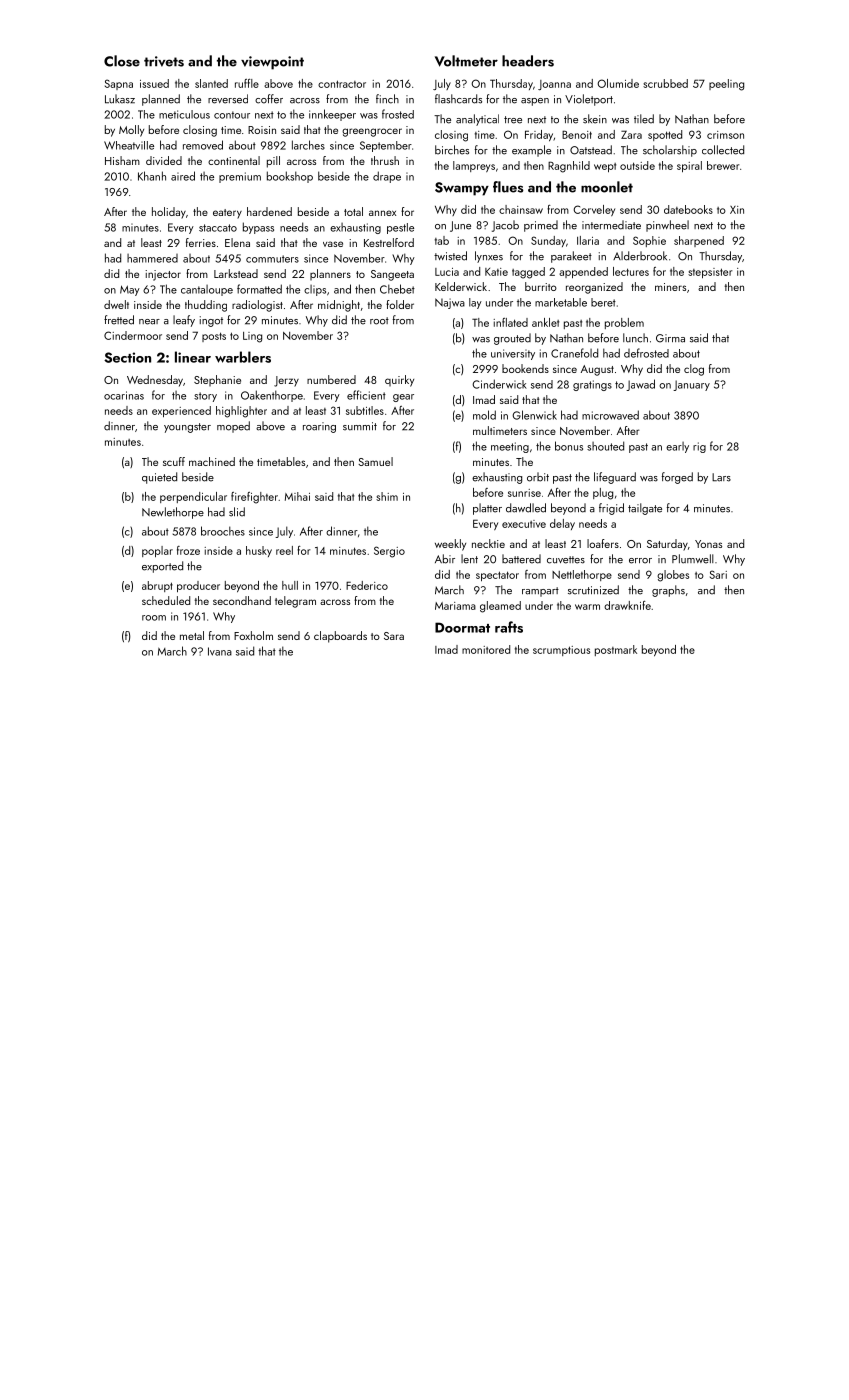 This screenshot has width=849, height=1400. I want to click on Voltmeter, so click(466, 61).
